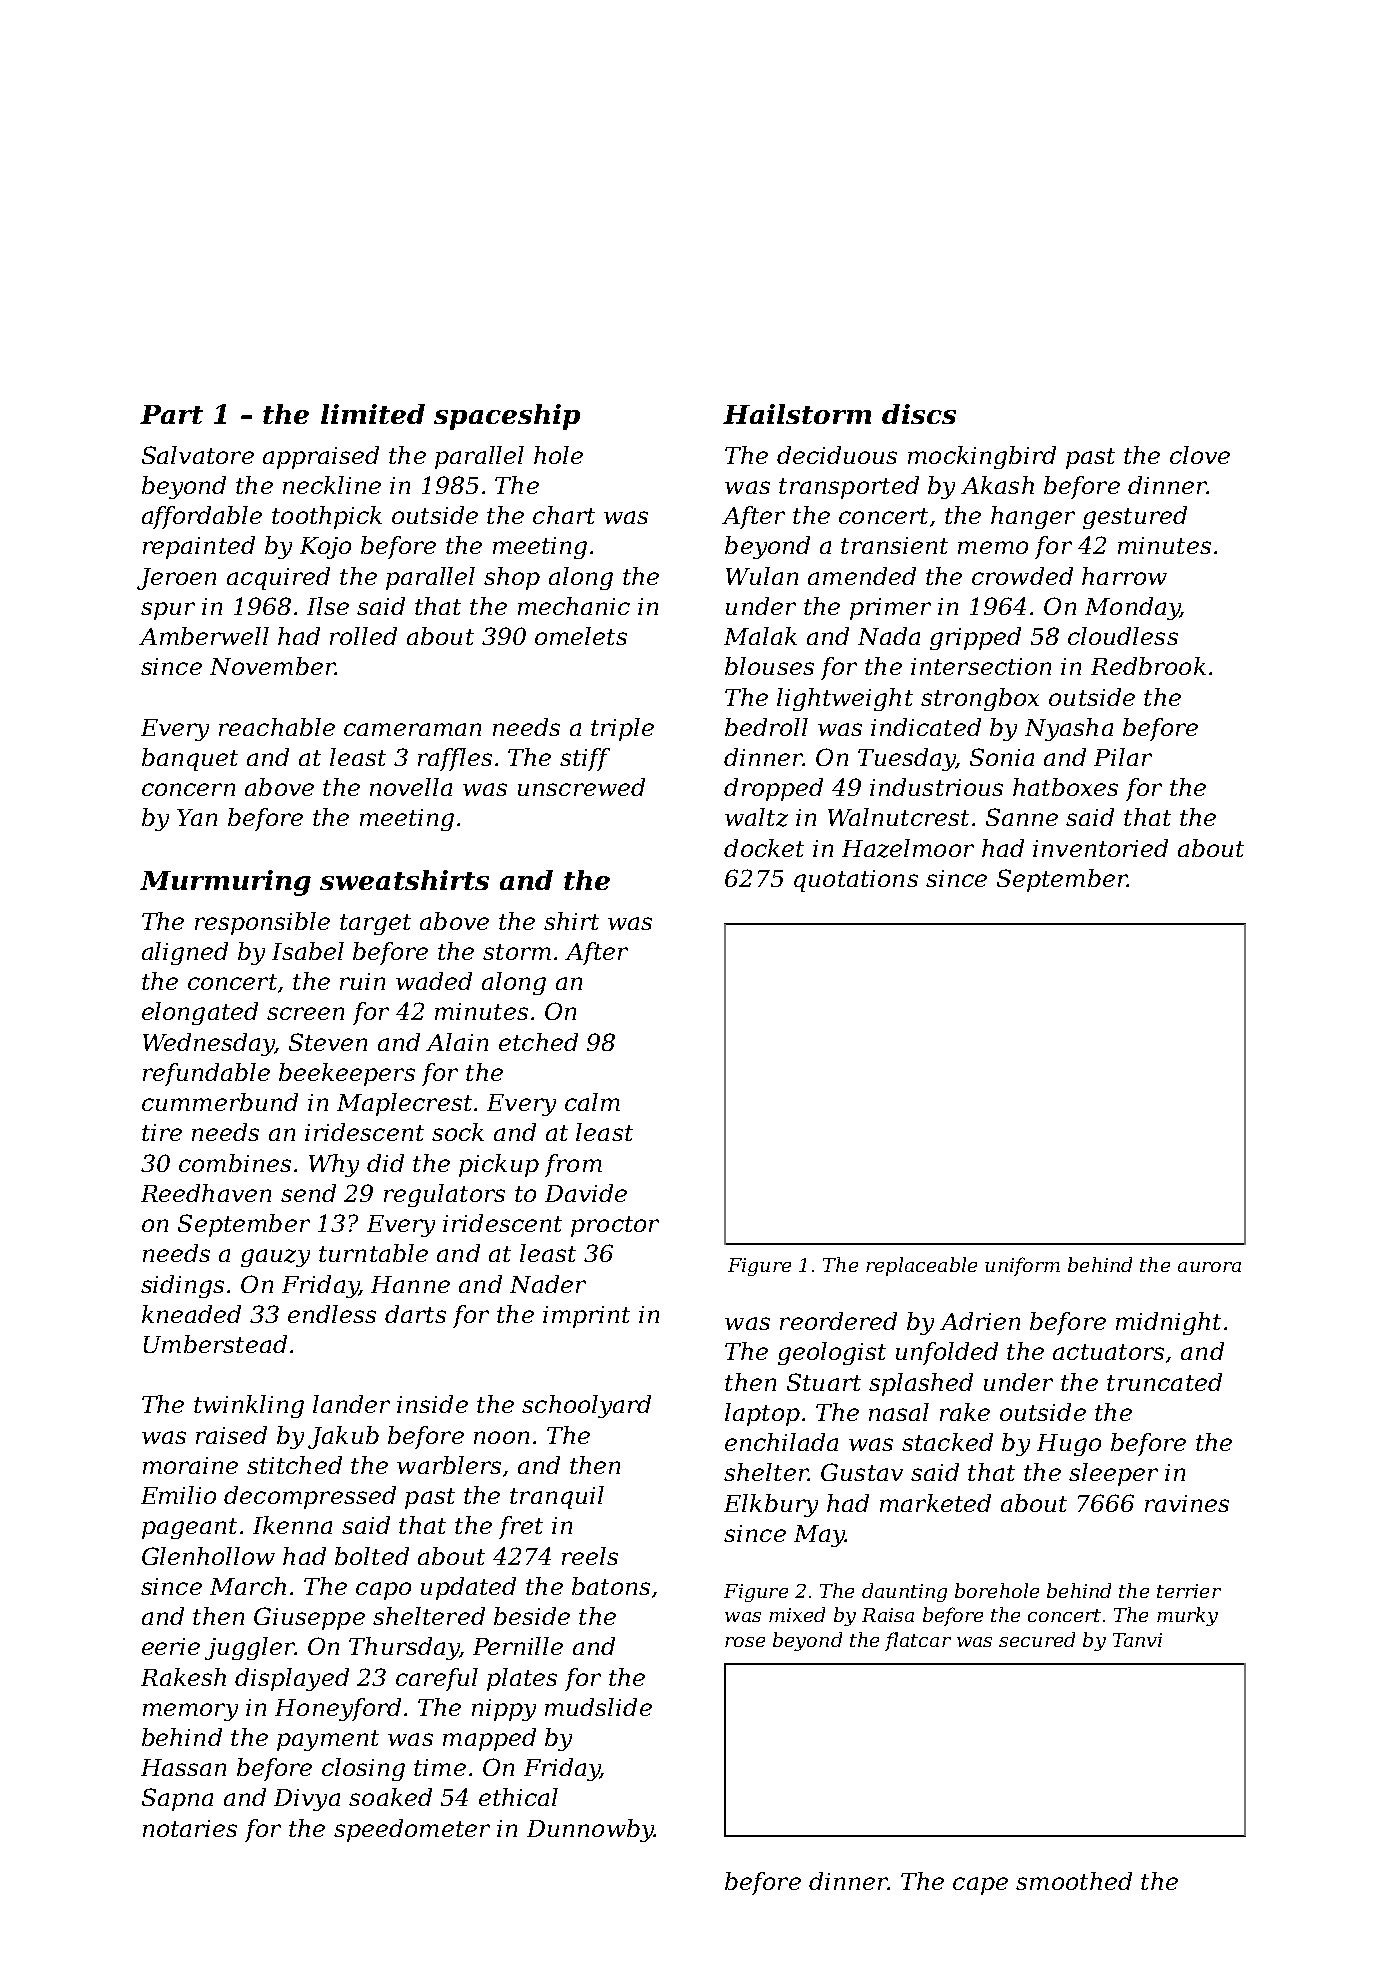 This screenshot has height=1969, width=1386. What do you see at coordinates (162, 1132) in the screenshot?
I see `tire` at bounding box center [162, 1132].
